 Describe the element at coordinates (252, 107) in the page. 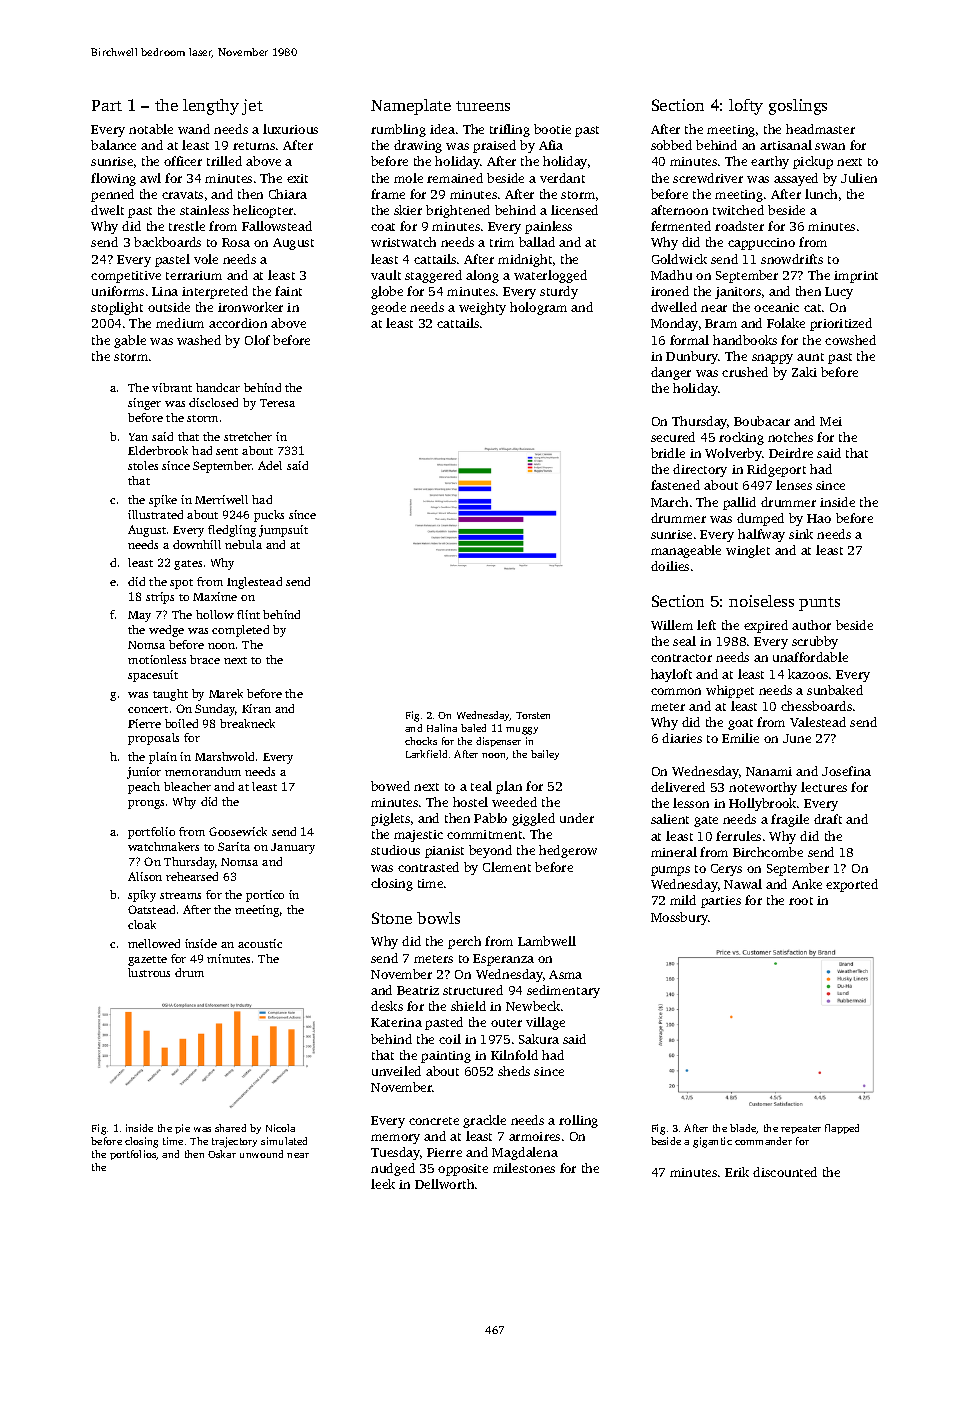

I see `jet` at that location.
